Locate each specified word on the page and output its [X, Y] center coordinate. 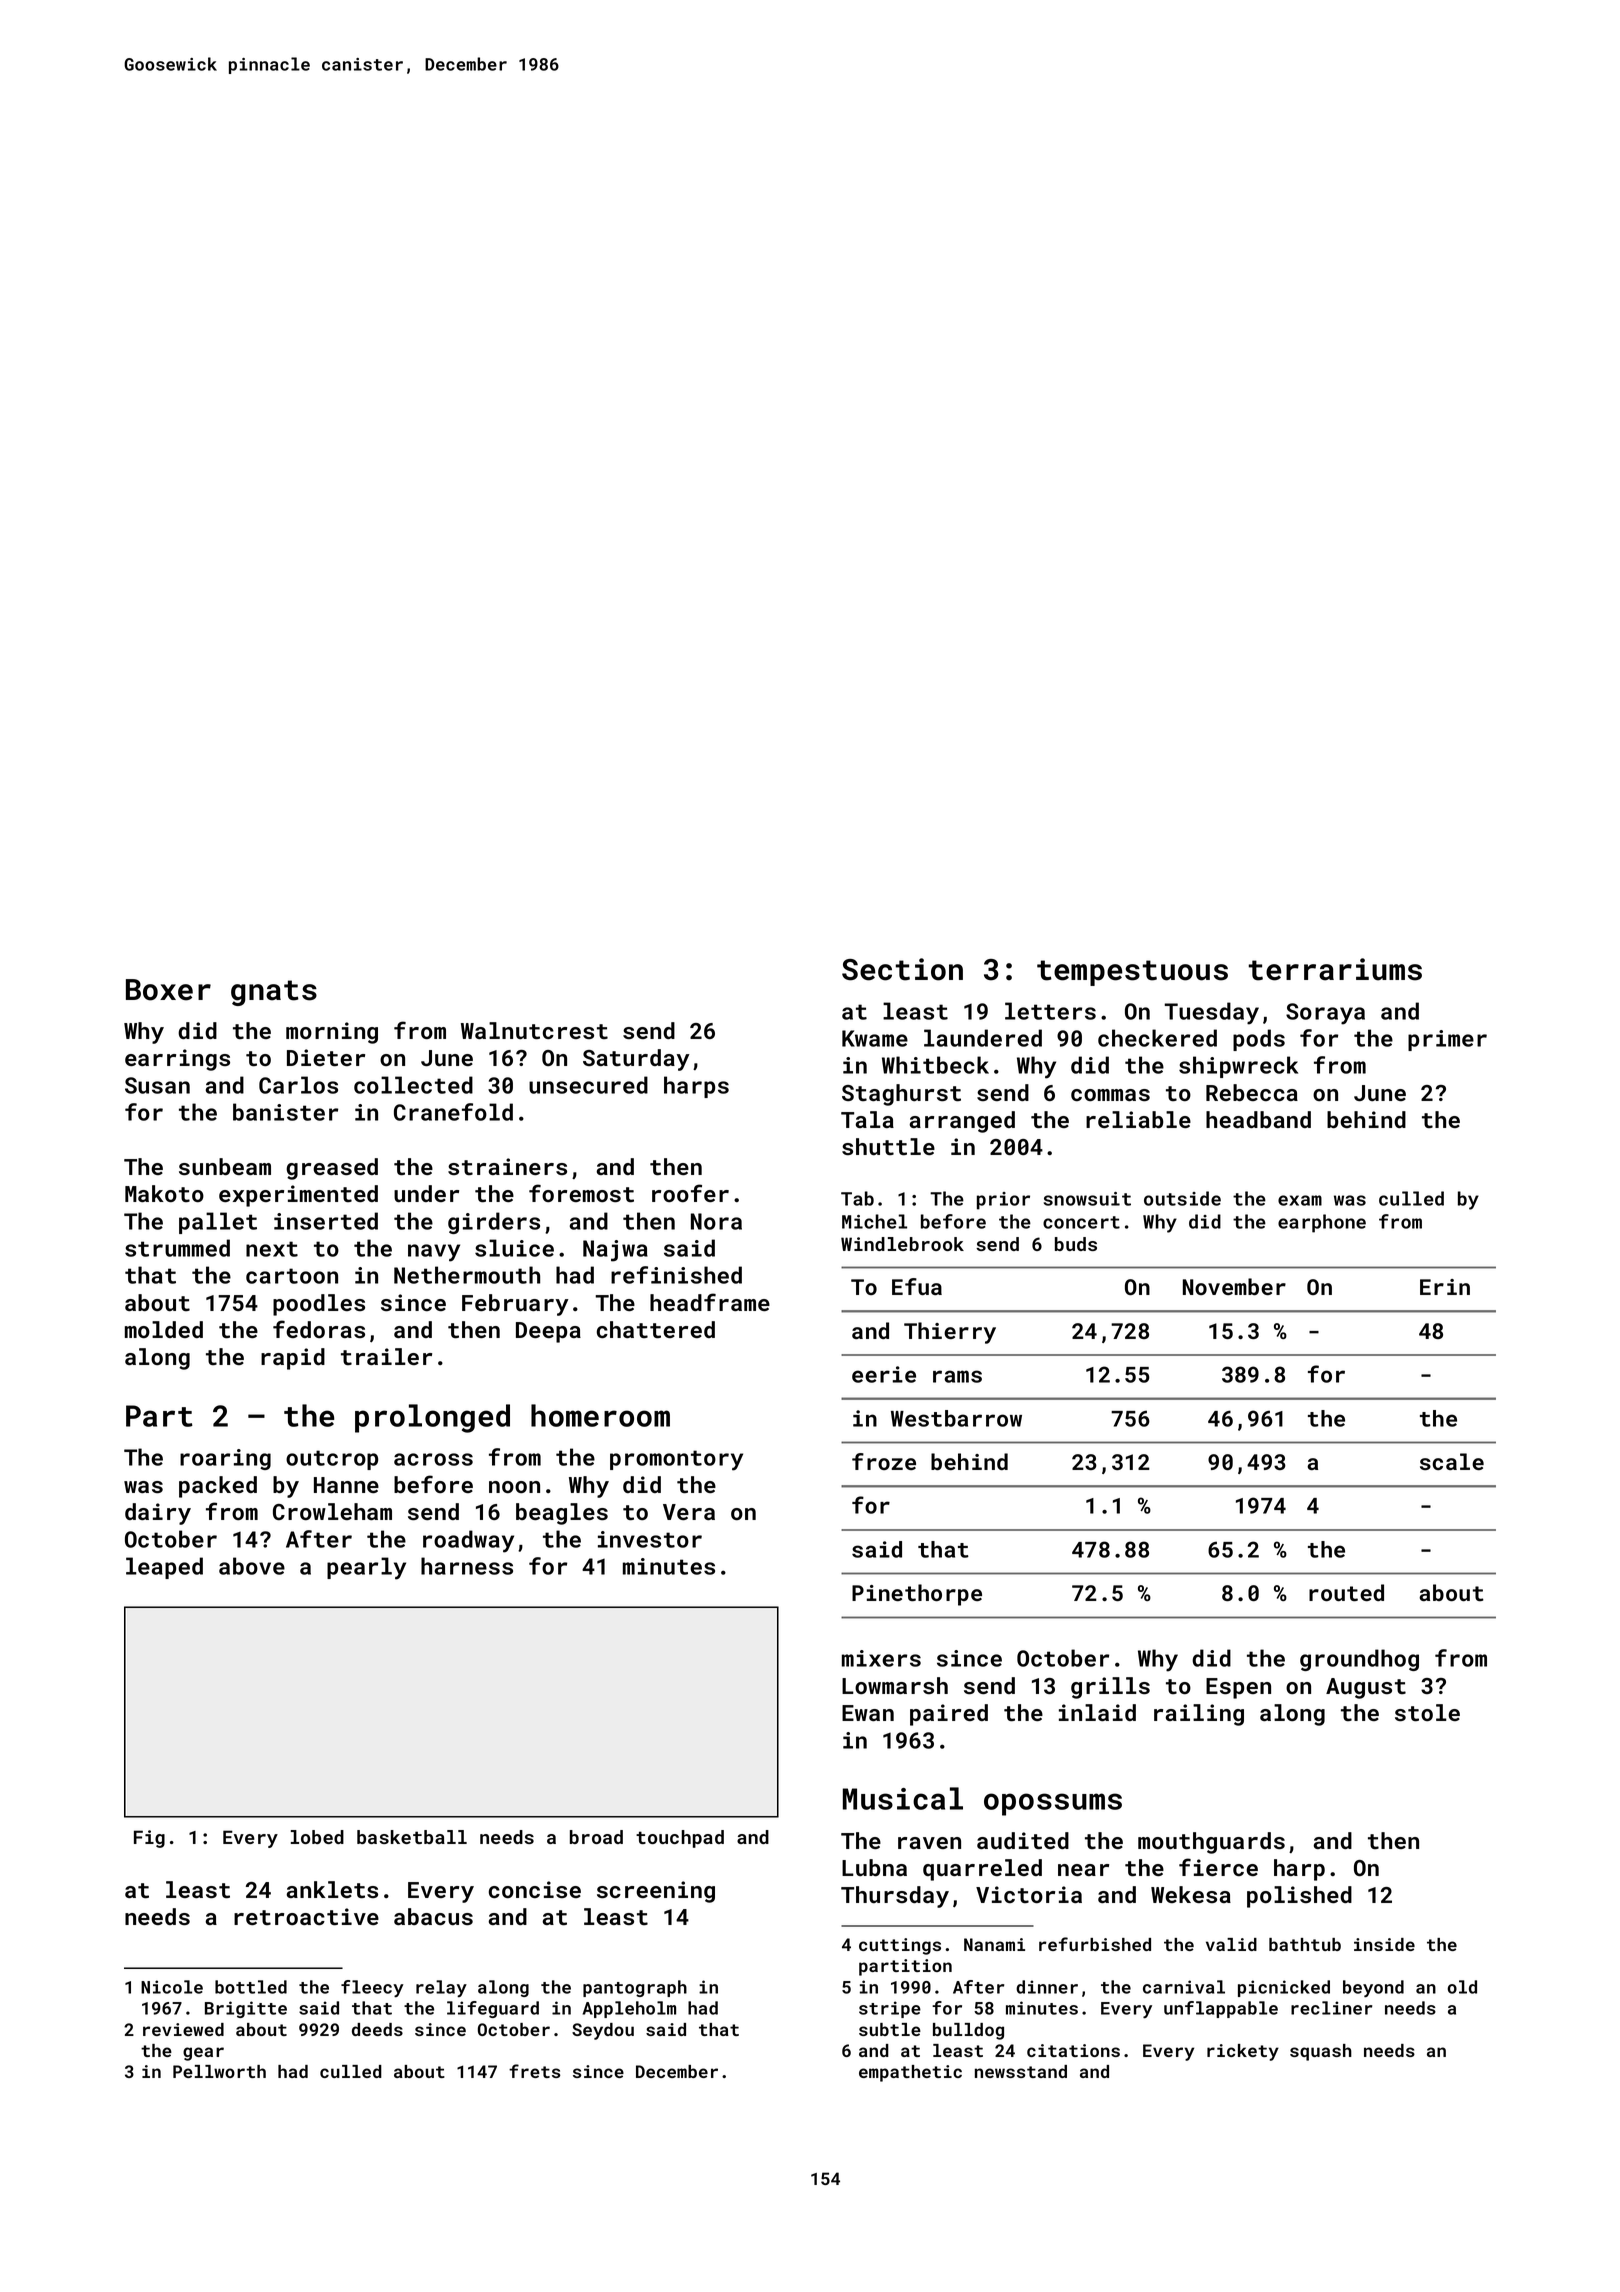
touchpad [680, 1839]
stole [1427, 1713]
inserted [326, 1221]
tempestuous [1132, 973]
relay [441, 1988]
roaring [225, 1459]
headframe [710, 1302]
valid [1231, 1944]
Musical [903, 1798]
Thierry [950, 1333]
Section [902, 969]
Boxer [168, 990]
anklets [332, 1890]
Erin [1445, 1287]
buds [1076, 1244]
